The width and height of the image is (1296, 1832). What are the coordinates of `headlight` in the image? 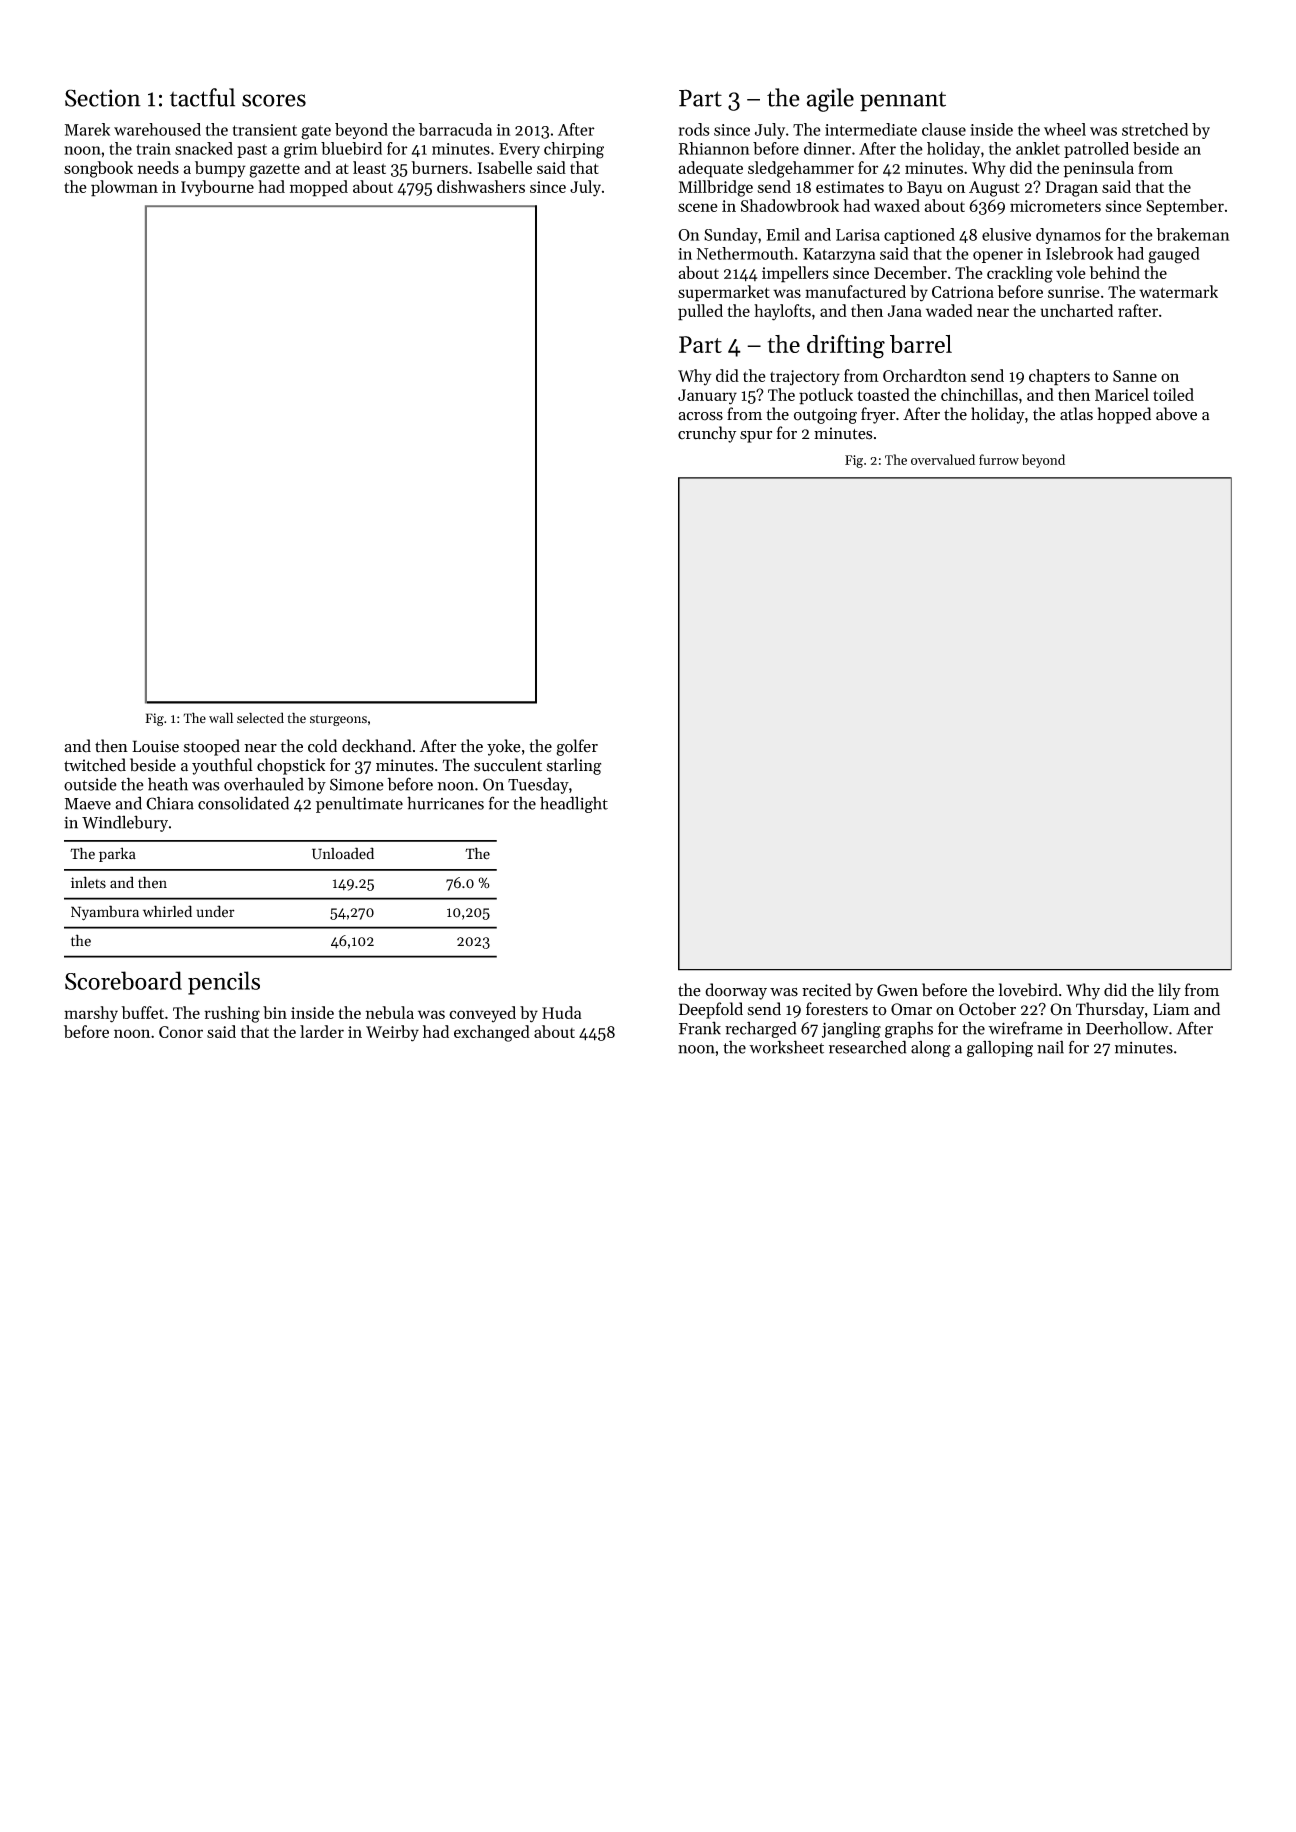 It's located at (574, 804).
